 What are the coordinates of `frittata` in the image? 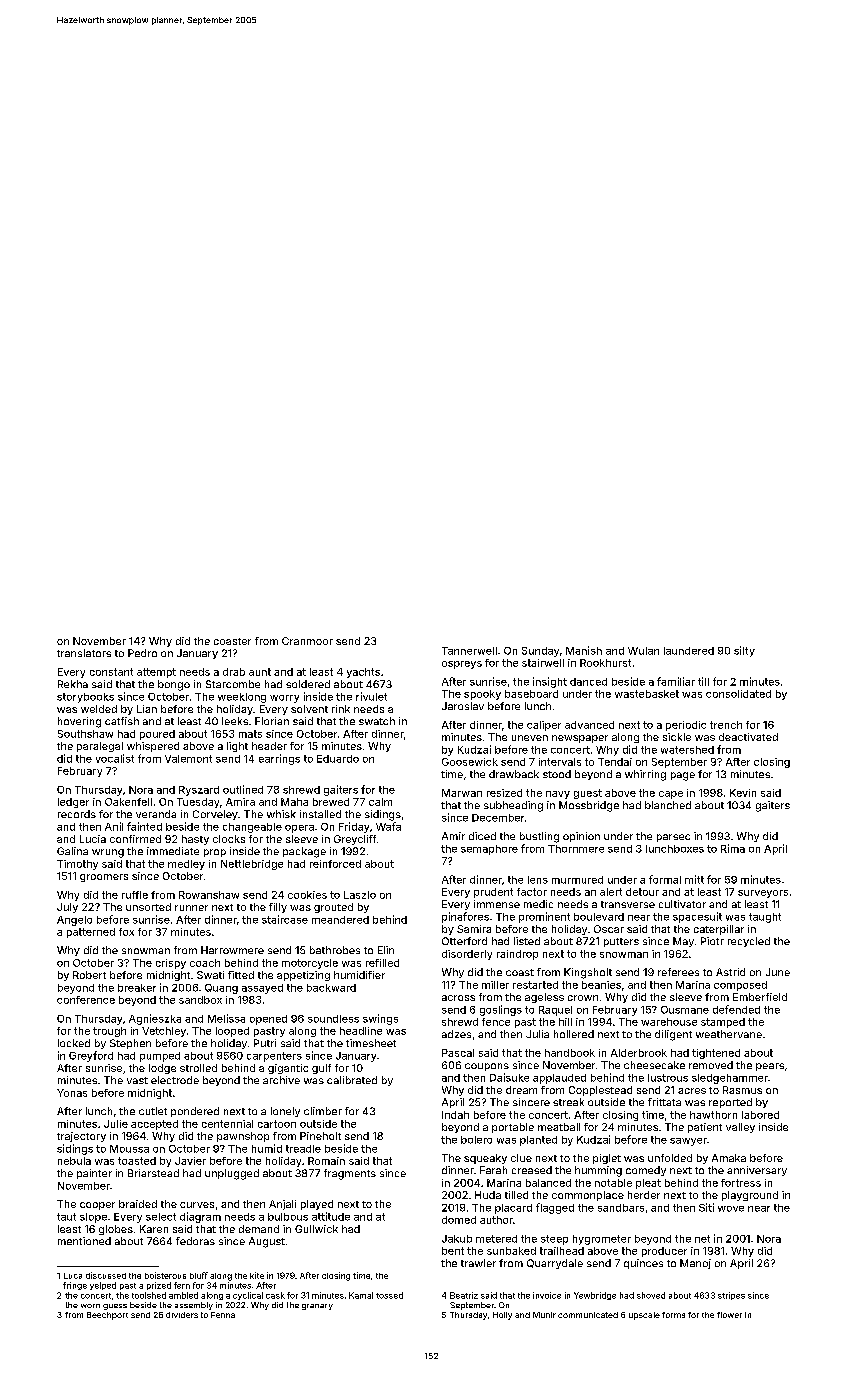 It's located at (664, 1102).
